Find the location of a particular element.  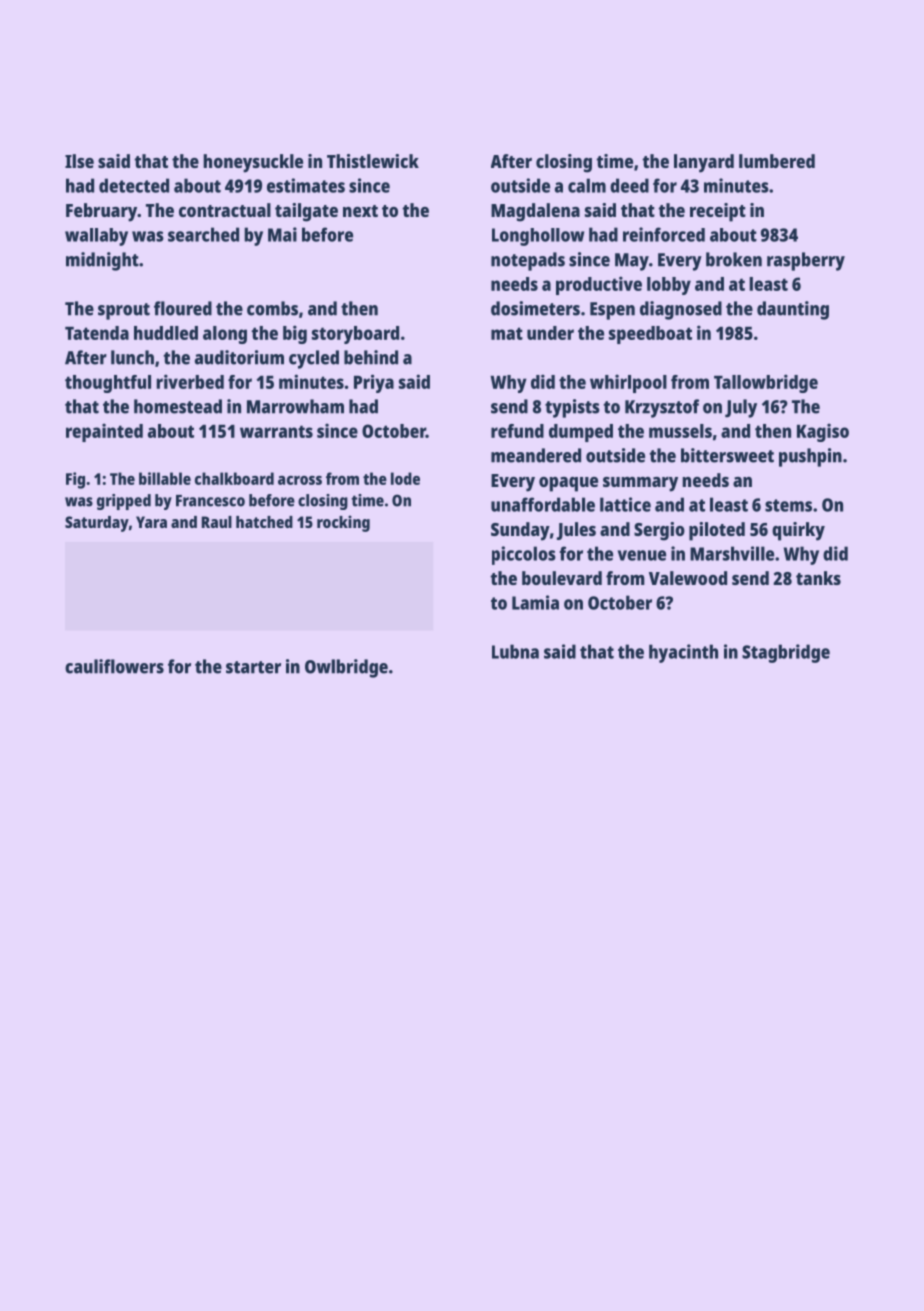

Sunday is located at coordinates (520, 531).
